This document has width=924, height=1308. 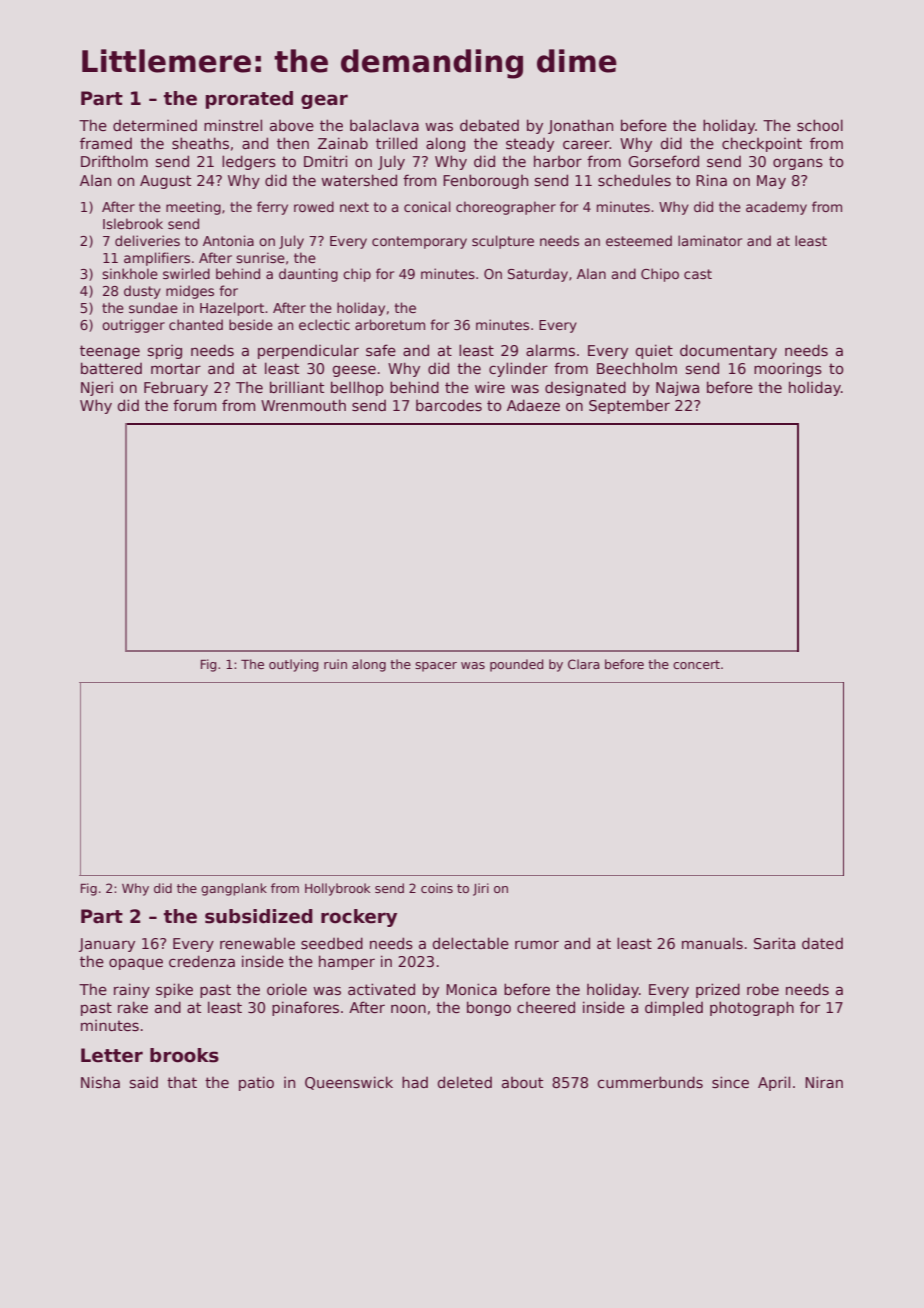 I want to click on Clara, so click(x=584, y=664).
